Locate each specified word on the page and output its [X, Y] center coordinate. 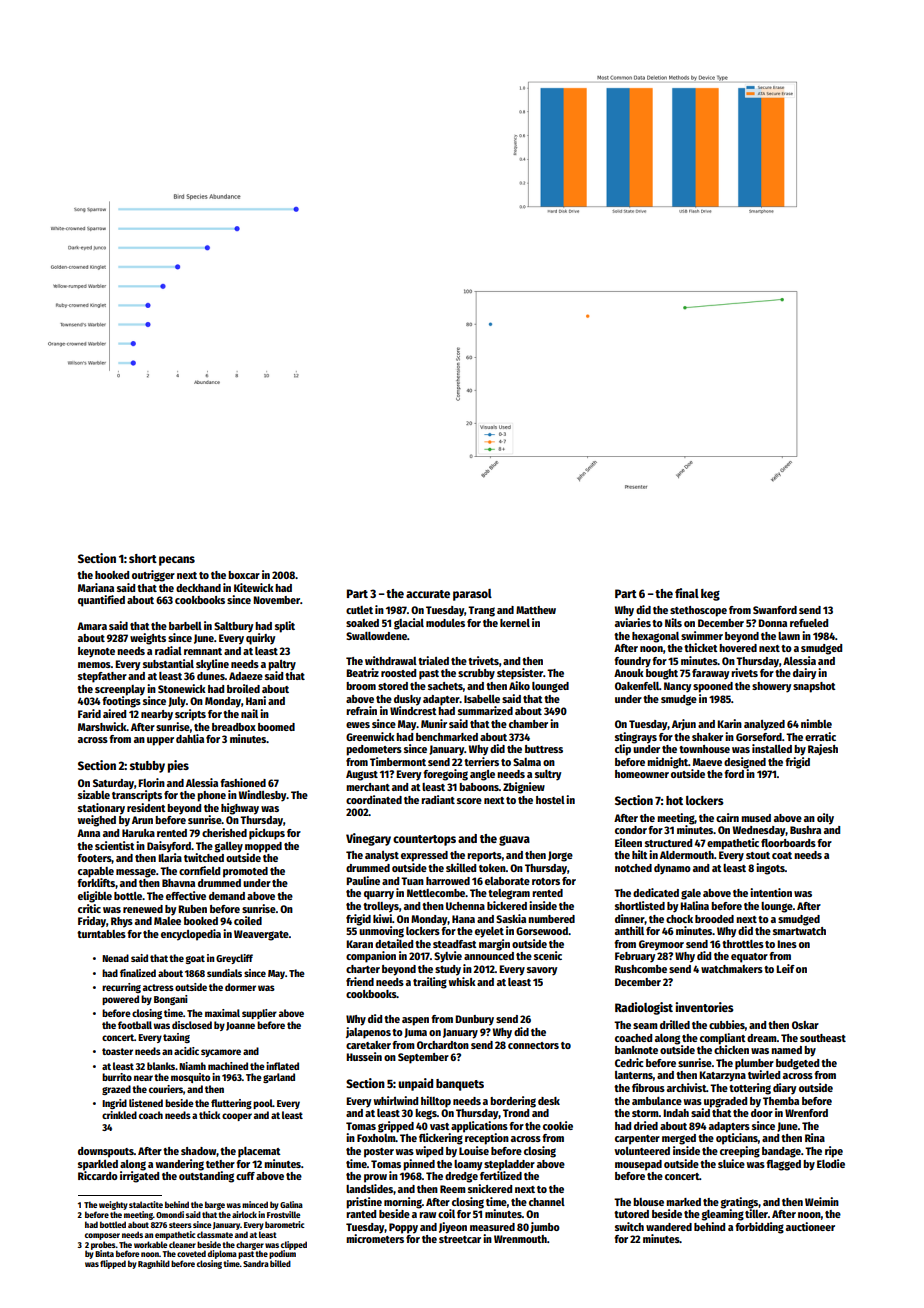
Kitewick [254, 587]
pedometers [374, 750]
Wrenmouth [520, 1239]
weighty [113, 1205]
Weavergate [261, 935]
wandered [669, 1227]
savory [542, 971]
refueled [809, 623]
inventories [704, 1007]
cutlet [359, 610]
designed [745, 763]
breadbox [234, 727]
